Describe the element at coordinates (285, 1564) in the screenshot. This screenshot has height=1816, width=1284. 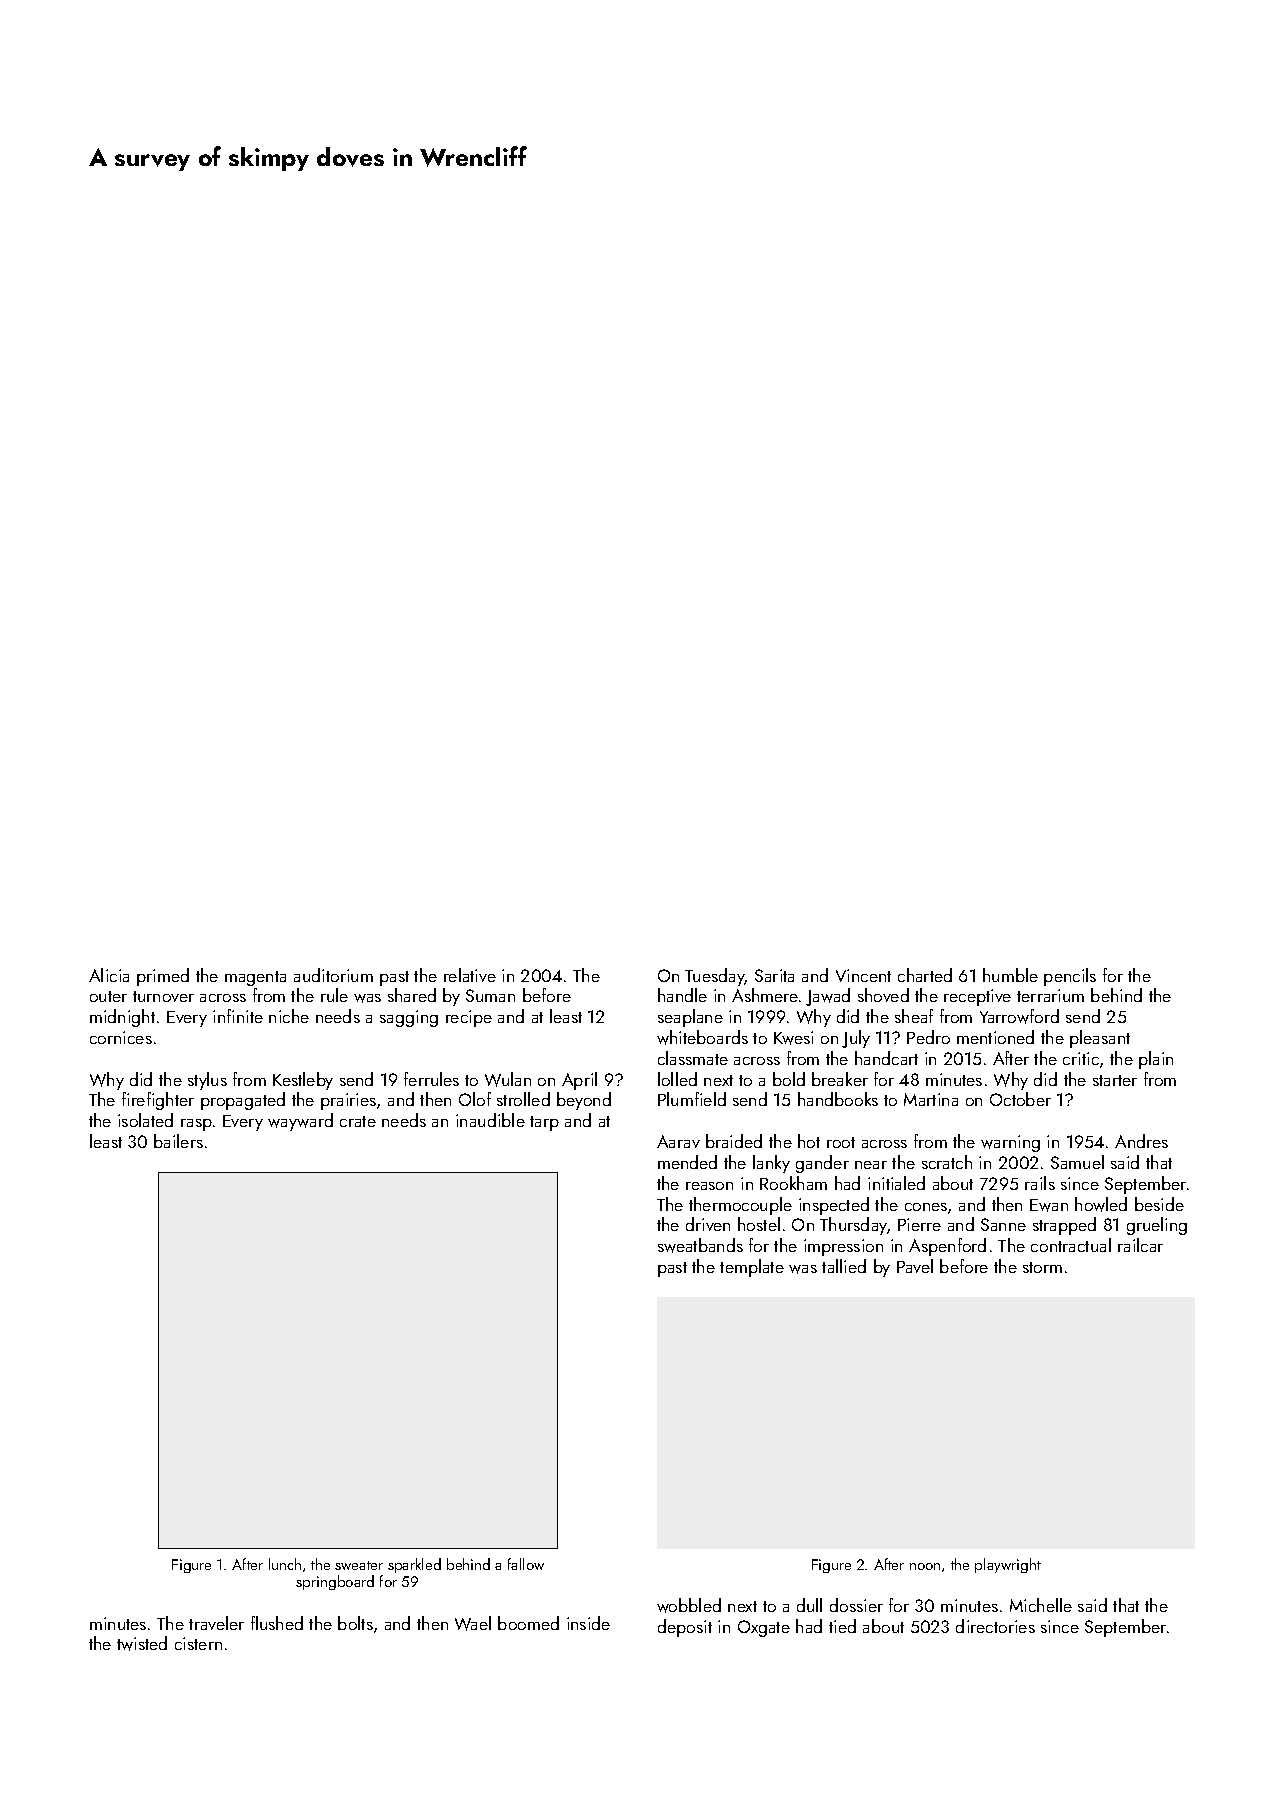
I see `lunch` at that location.
